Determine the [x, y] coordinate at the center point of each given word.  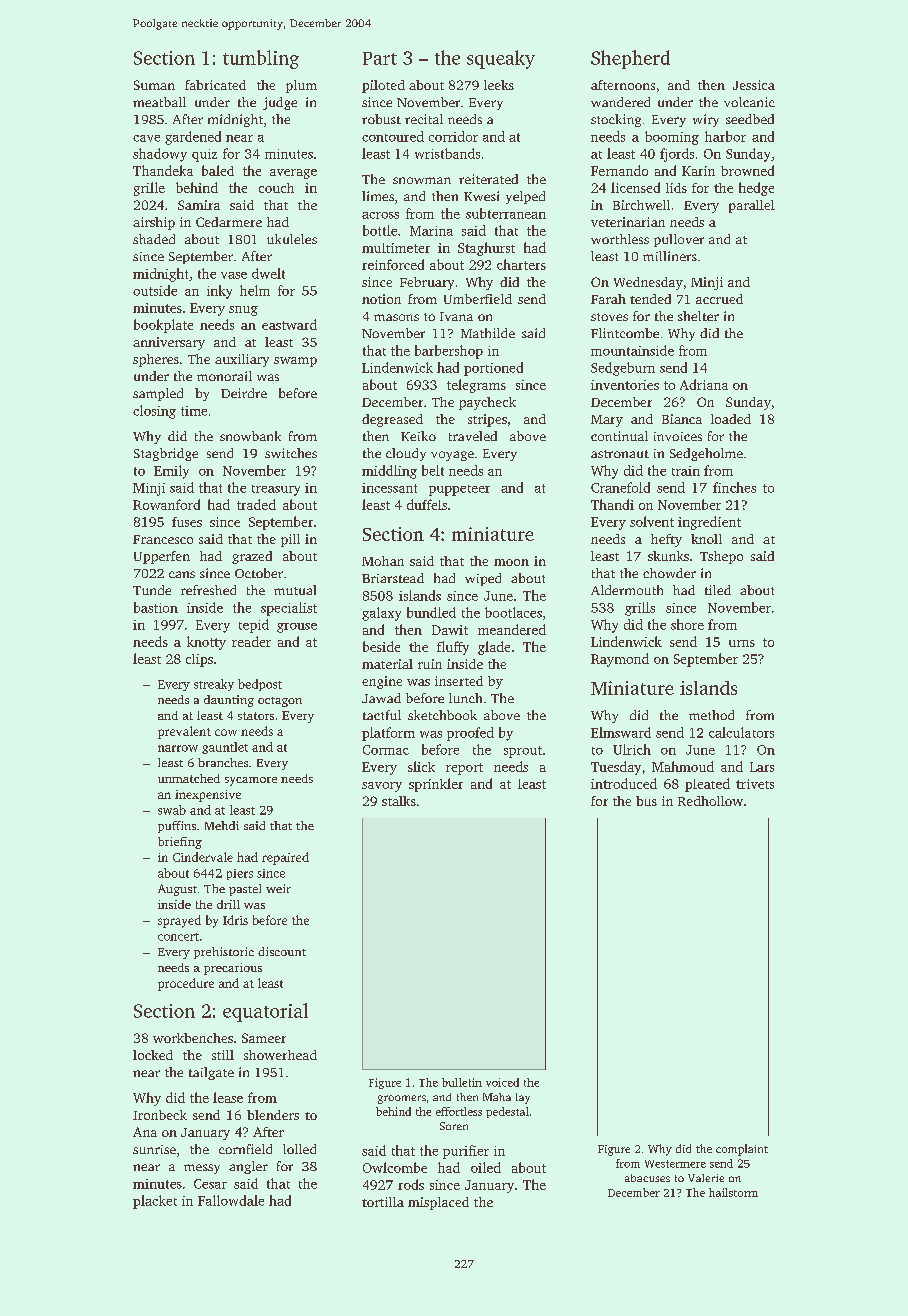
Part [380, 58]
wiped [483, 579]
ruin [430, 664]
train [686, 471]
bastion [156, 607]
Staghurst [486, 249]
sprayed [179, 921]
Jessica [754, 85]
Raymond [620, 660]
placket [155, 1202]
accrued [719, 299]
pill [290, 540]
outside [155, 290]
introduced [624, 783]
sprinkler [436, 785]
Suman [154, 85]
